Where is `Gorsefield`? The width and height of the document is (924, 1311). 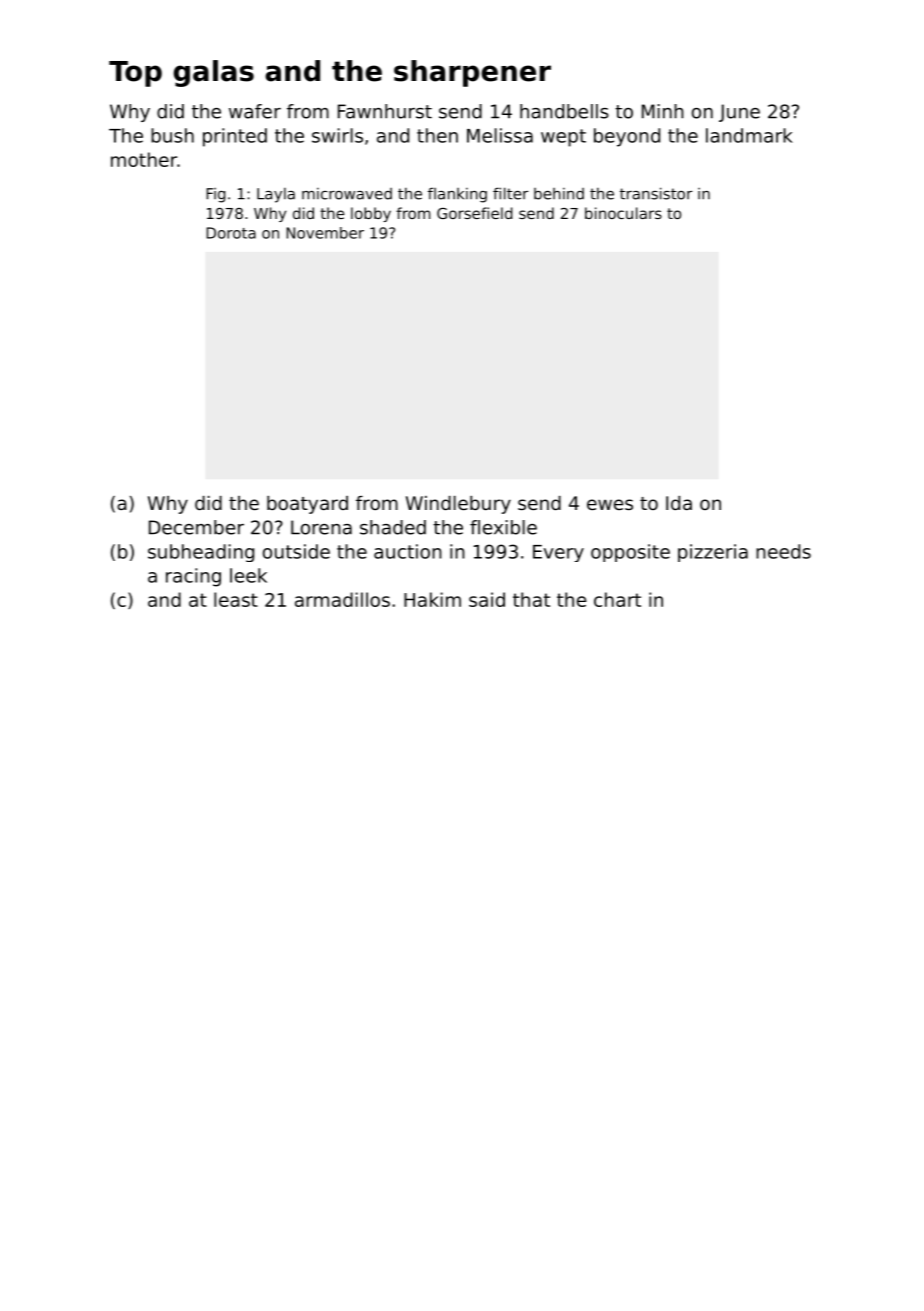 Gorsefield is located at coordinates (475, 213).
